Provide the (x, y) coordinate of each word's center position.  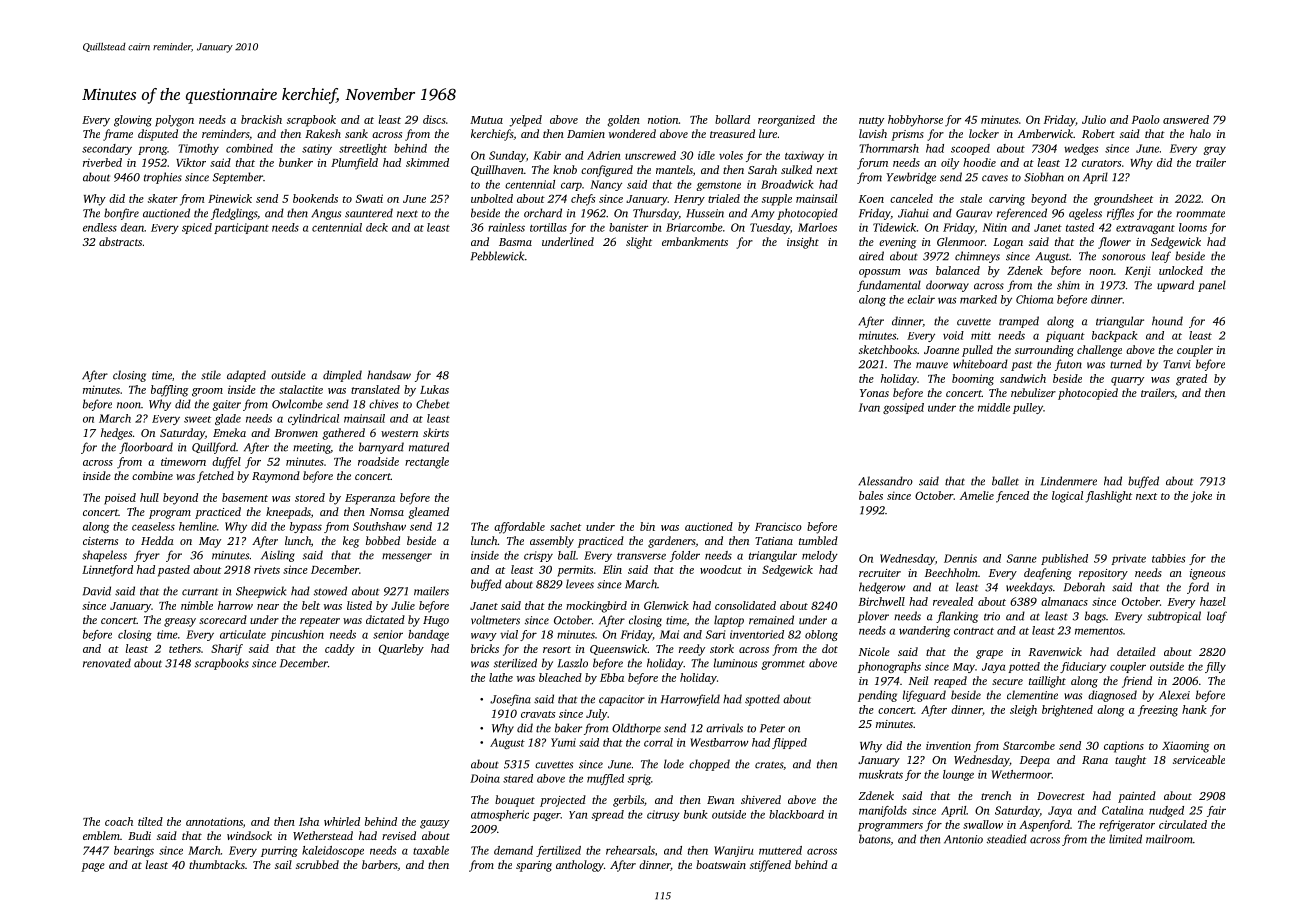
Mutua (486, 120)
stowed (330, 591)
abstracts (120, 241)
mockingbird (596, 607)
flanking (957, 617)
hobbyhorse (915, 121)
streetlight (363, 149)
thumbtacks (217, 864)
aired (871, 256)
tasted (1080, 227)
